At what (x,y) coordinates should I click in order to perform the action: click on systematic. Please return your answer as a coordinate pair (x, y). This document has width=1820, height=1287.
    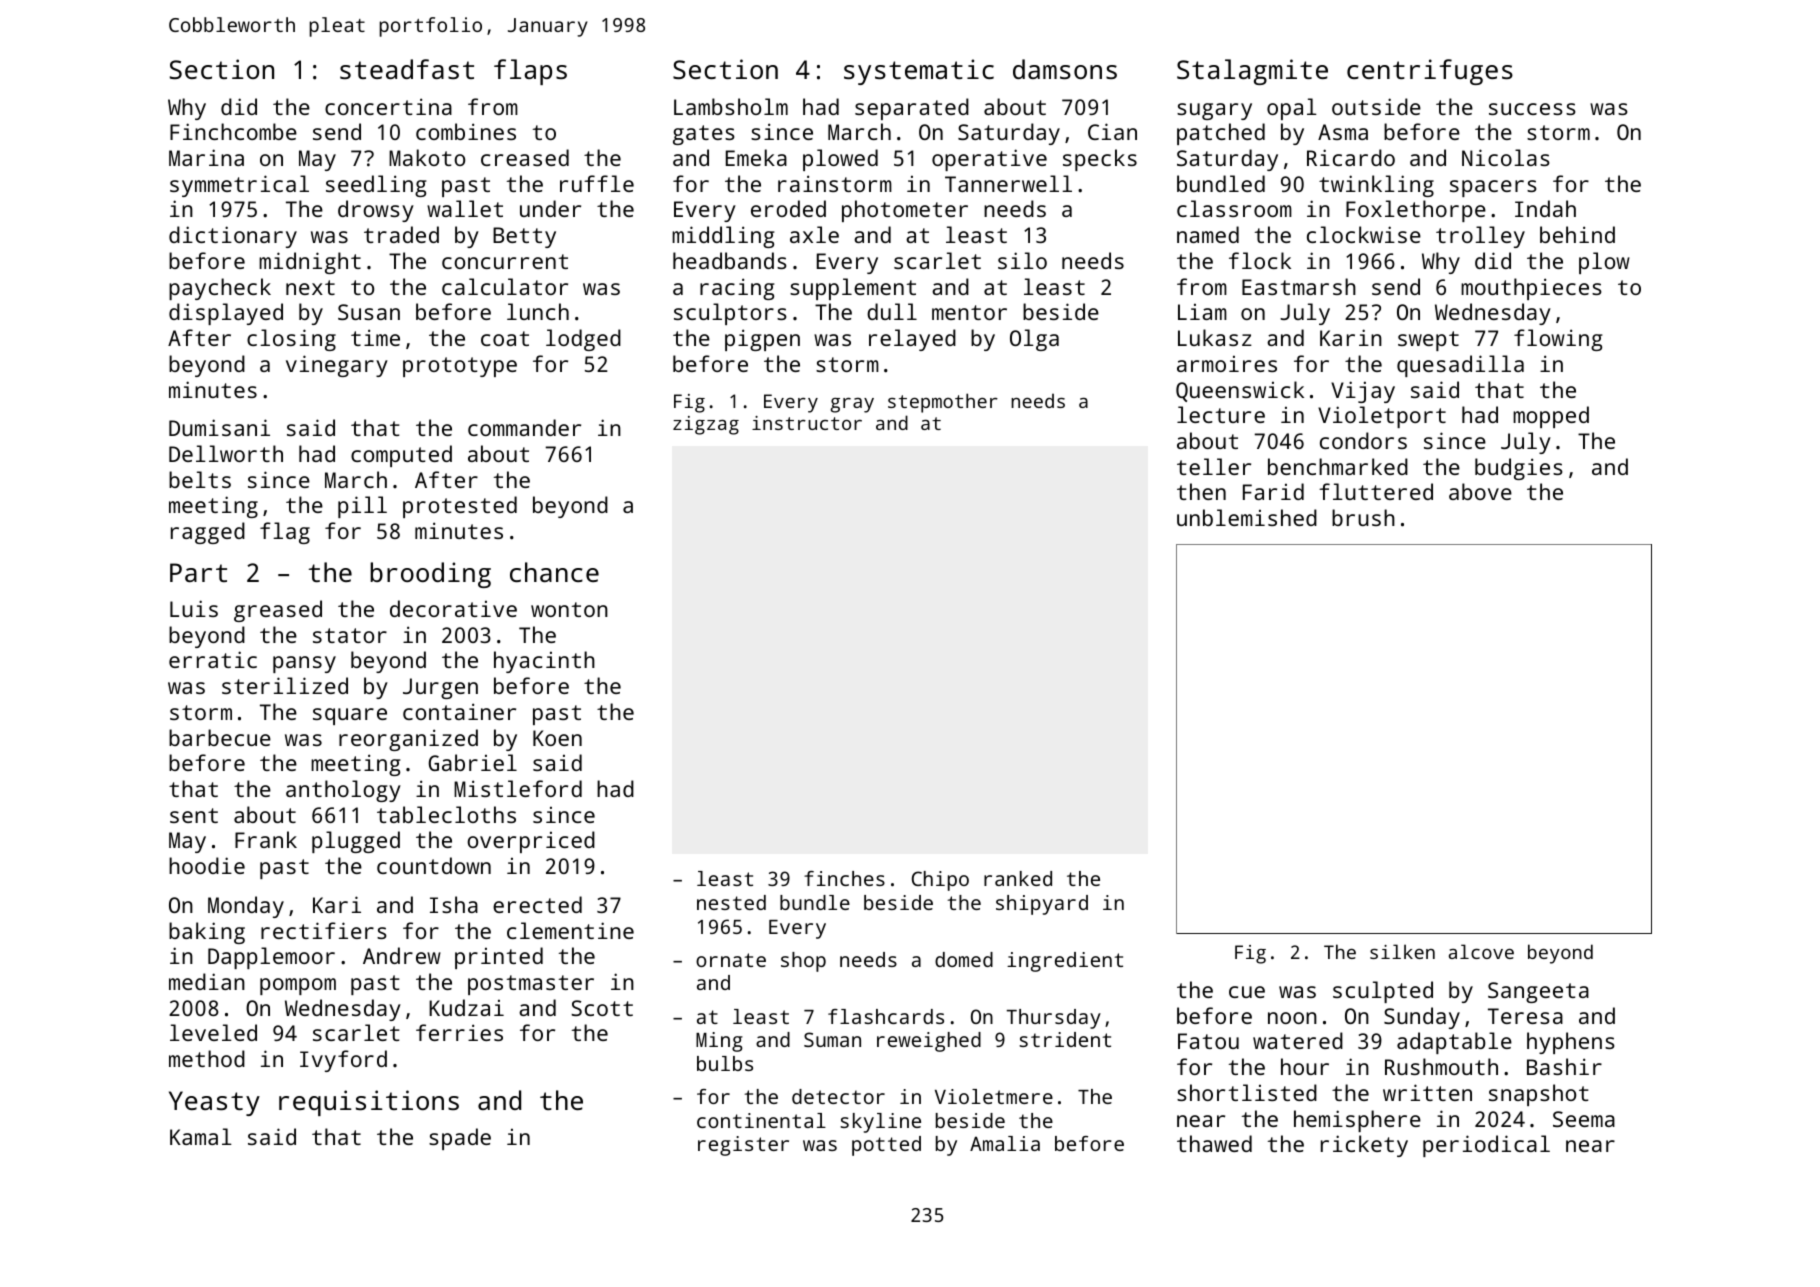
    Looking at the image, I should click on (919, 72).
